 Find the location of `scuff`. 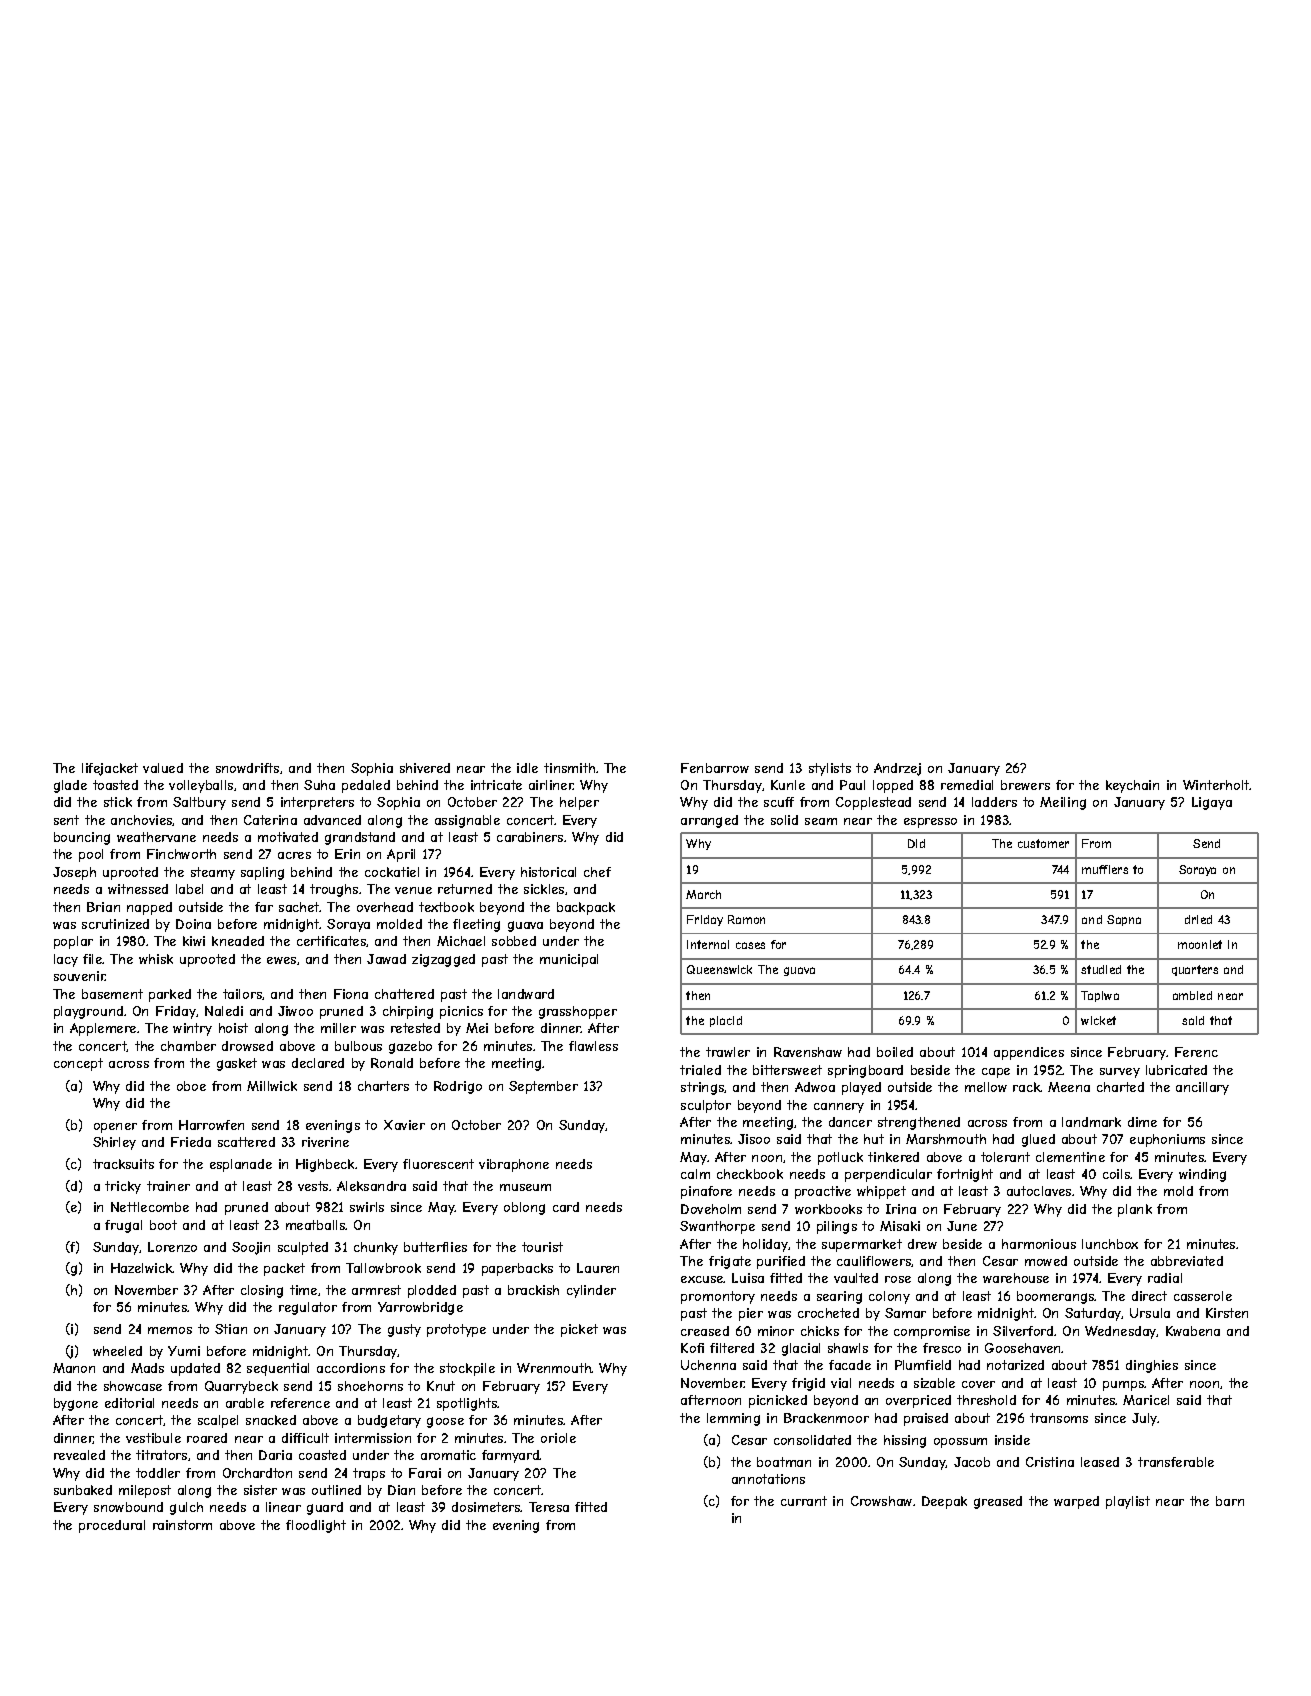

scuff is located at coordinates (779, 802).
